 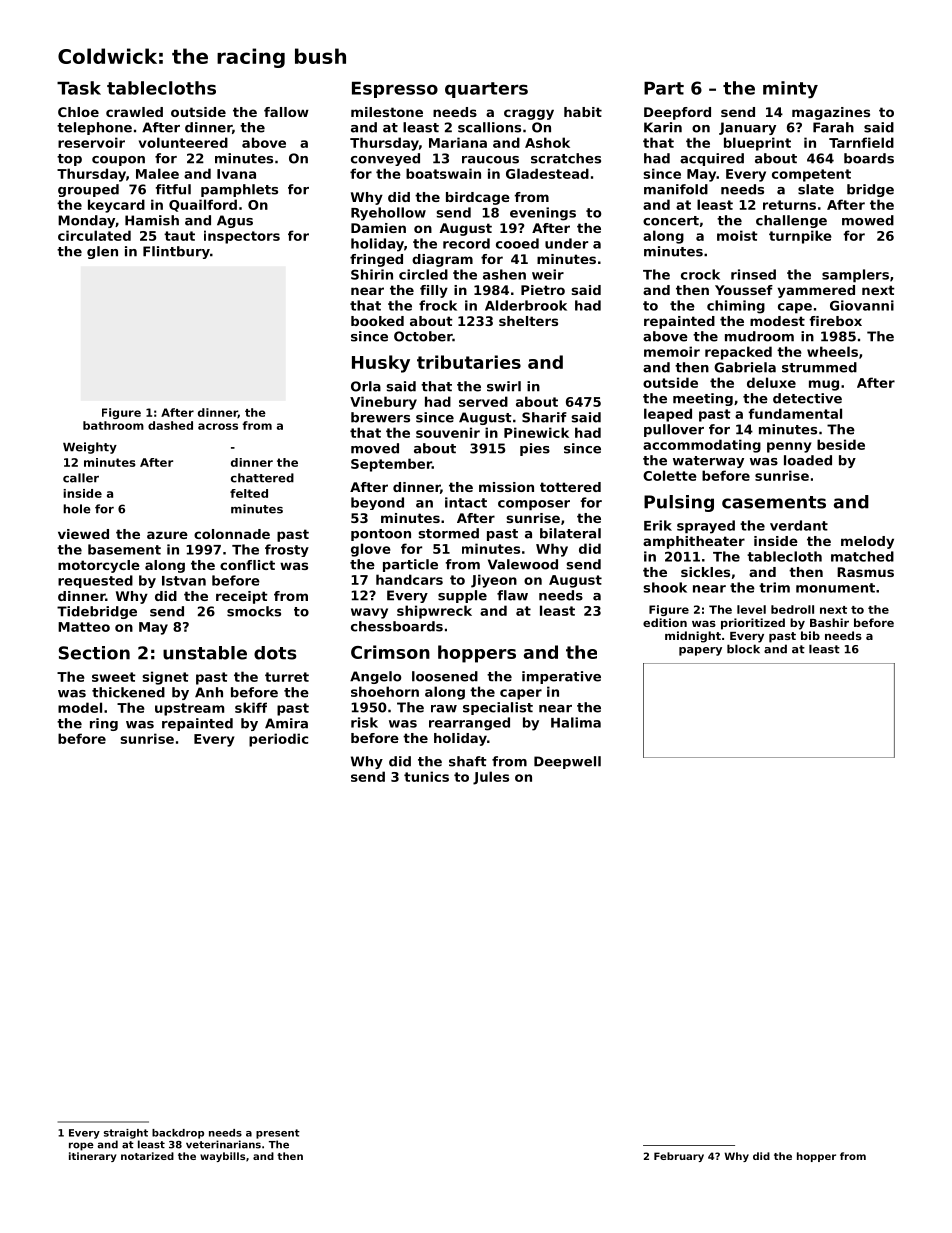 What do you see at coordinates (409, 579) in the screenshot?
I see `handcars` at bounding box center [409, 579].
